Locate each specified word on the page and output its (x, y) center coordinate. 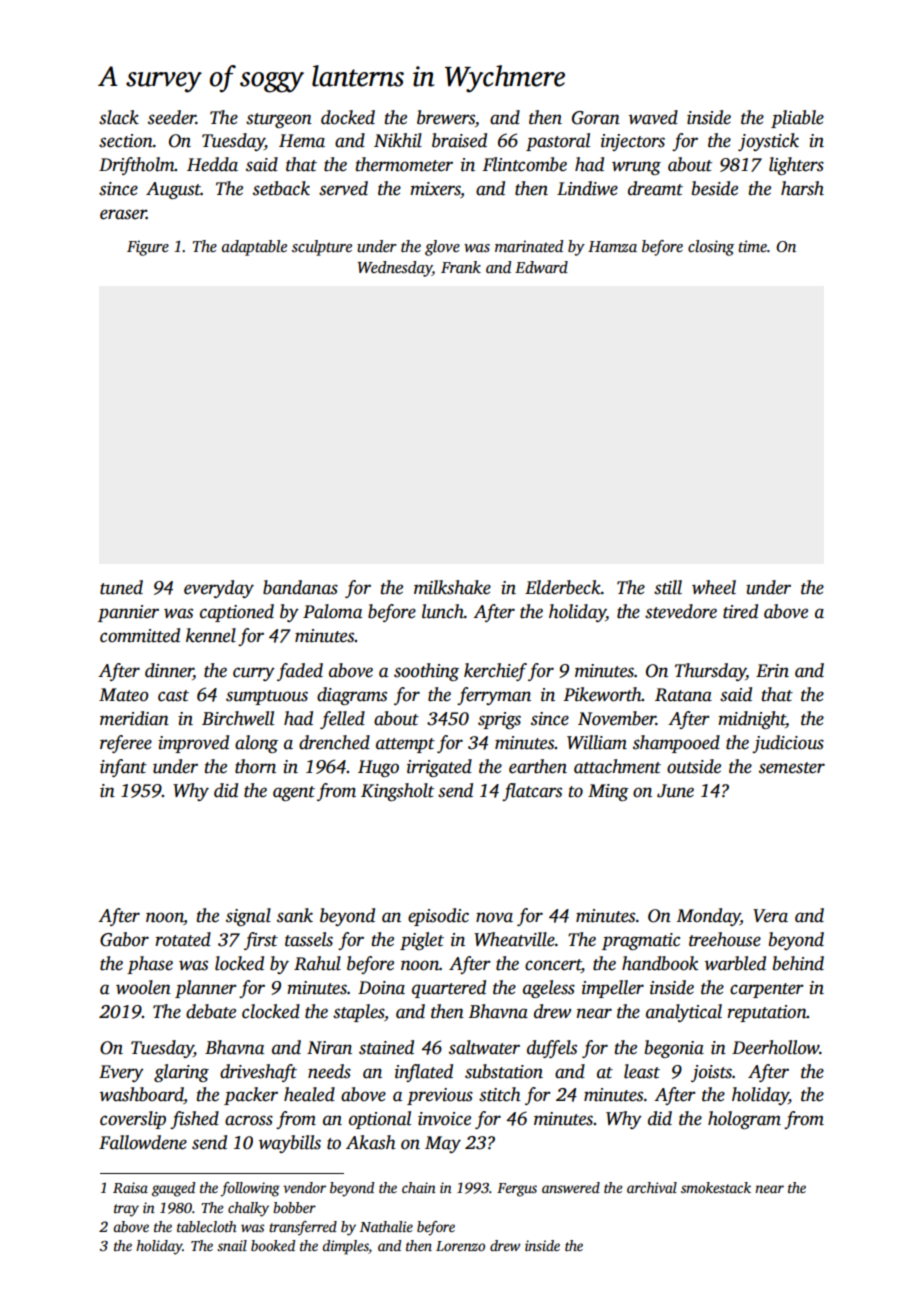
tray (126, 1210)
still (668, 587)
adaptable (254, 248)
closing (711, 248)
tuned (121, 587)
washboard (142, 1095)
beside (715, 188)
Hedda (212, 164)
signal (248, 917)
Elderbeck (563, 587)
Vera (770, 916)
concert (553, 966)
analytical (684, 1013)
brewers (446, 117)
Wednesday (395, 269)
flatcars (532, 792)
